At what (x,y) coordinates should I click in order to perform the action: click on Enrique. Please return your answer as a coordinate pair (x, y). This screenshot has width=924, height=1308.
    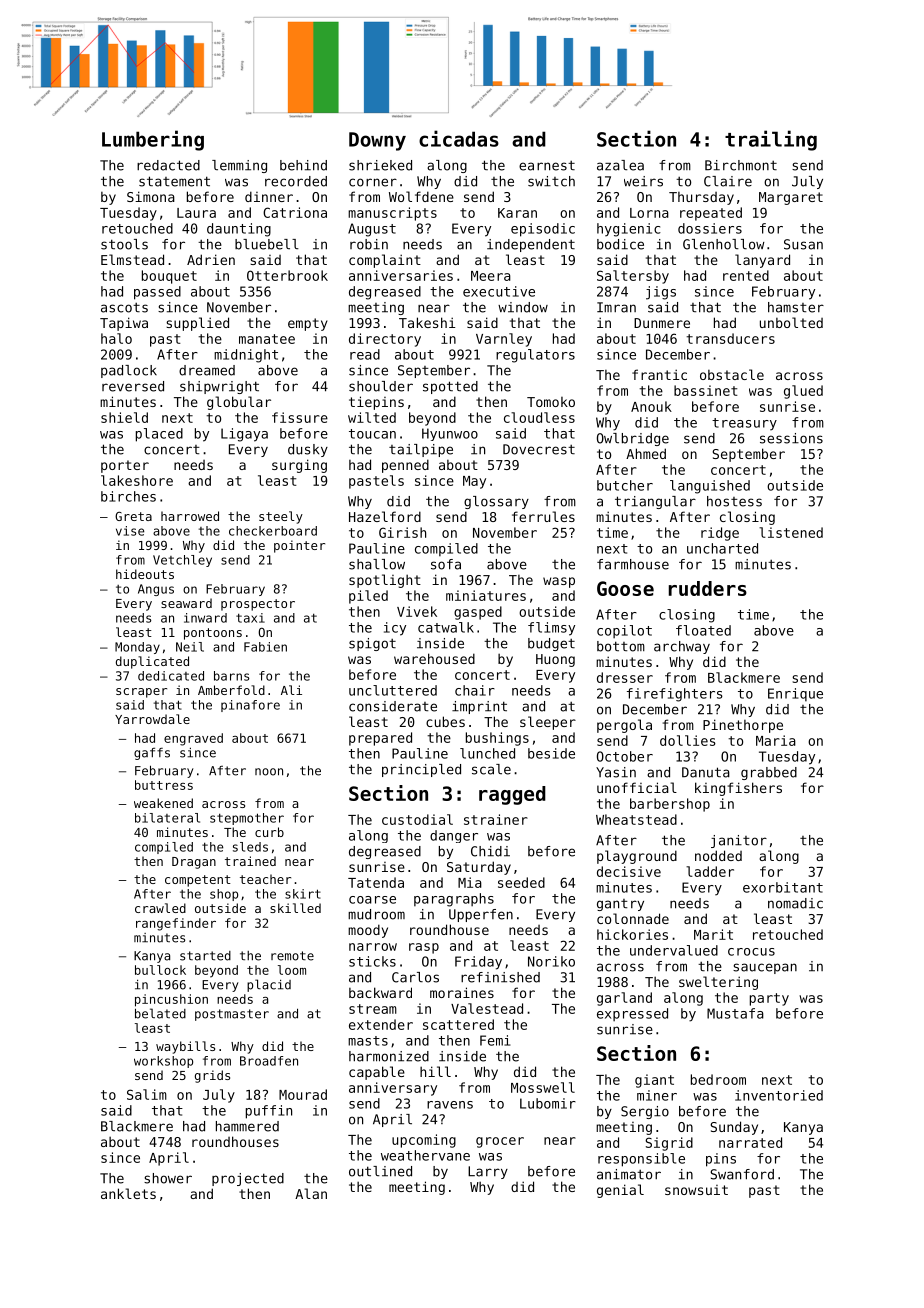
    Looking at the image, I should click on (795, 695).
